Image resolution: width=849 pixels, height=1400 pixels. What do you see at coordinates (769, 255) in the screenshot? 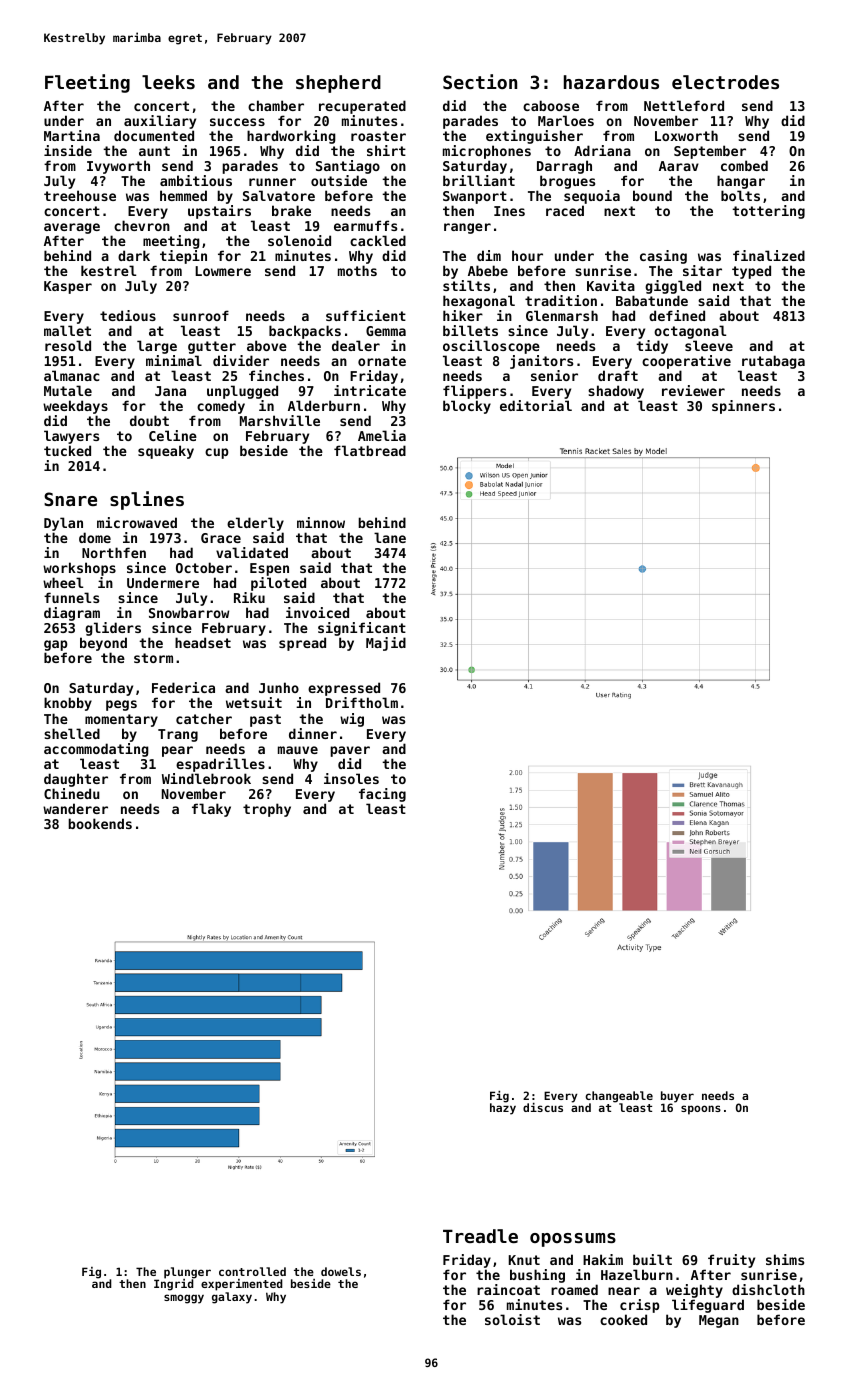
I see `finalized` at bounding box center [769, 255].
